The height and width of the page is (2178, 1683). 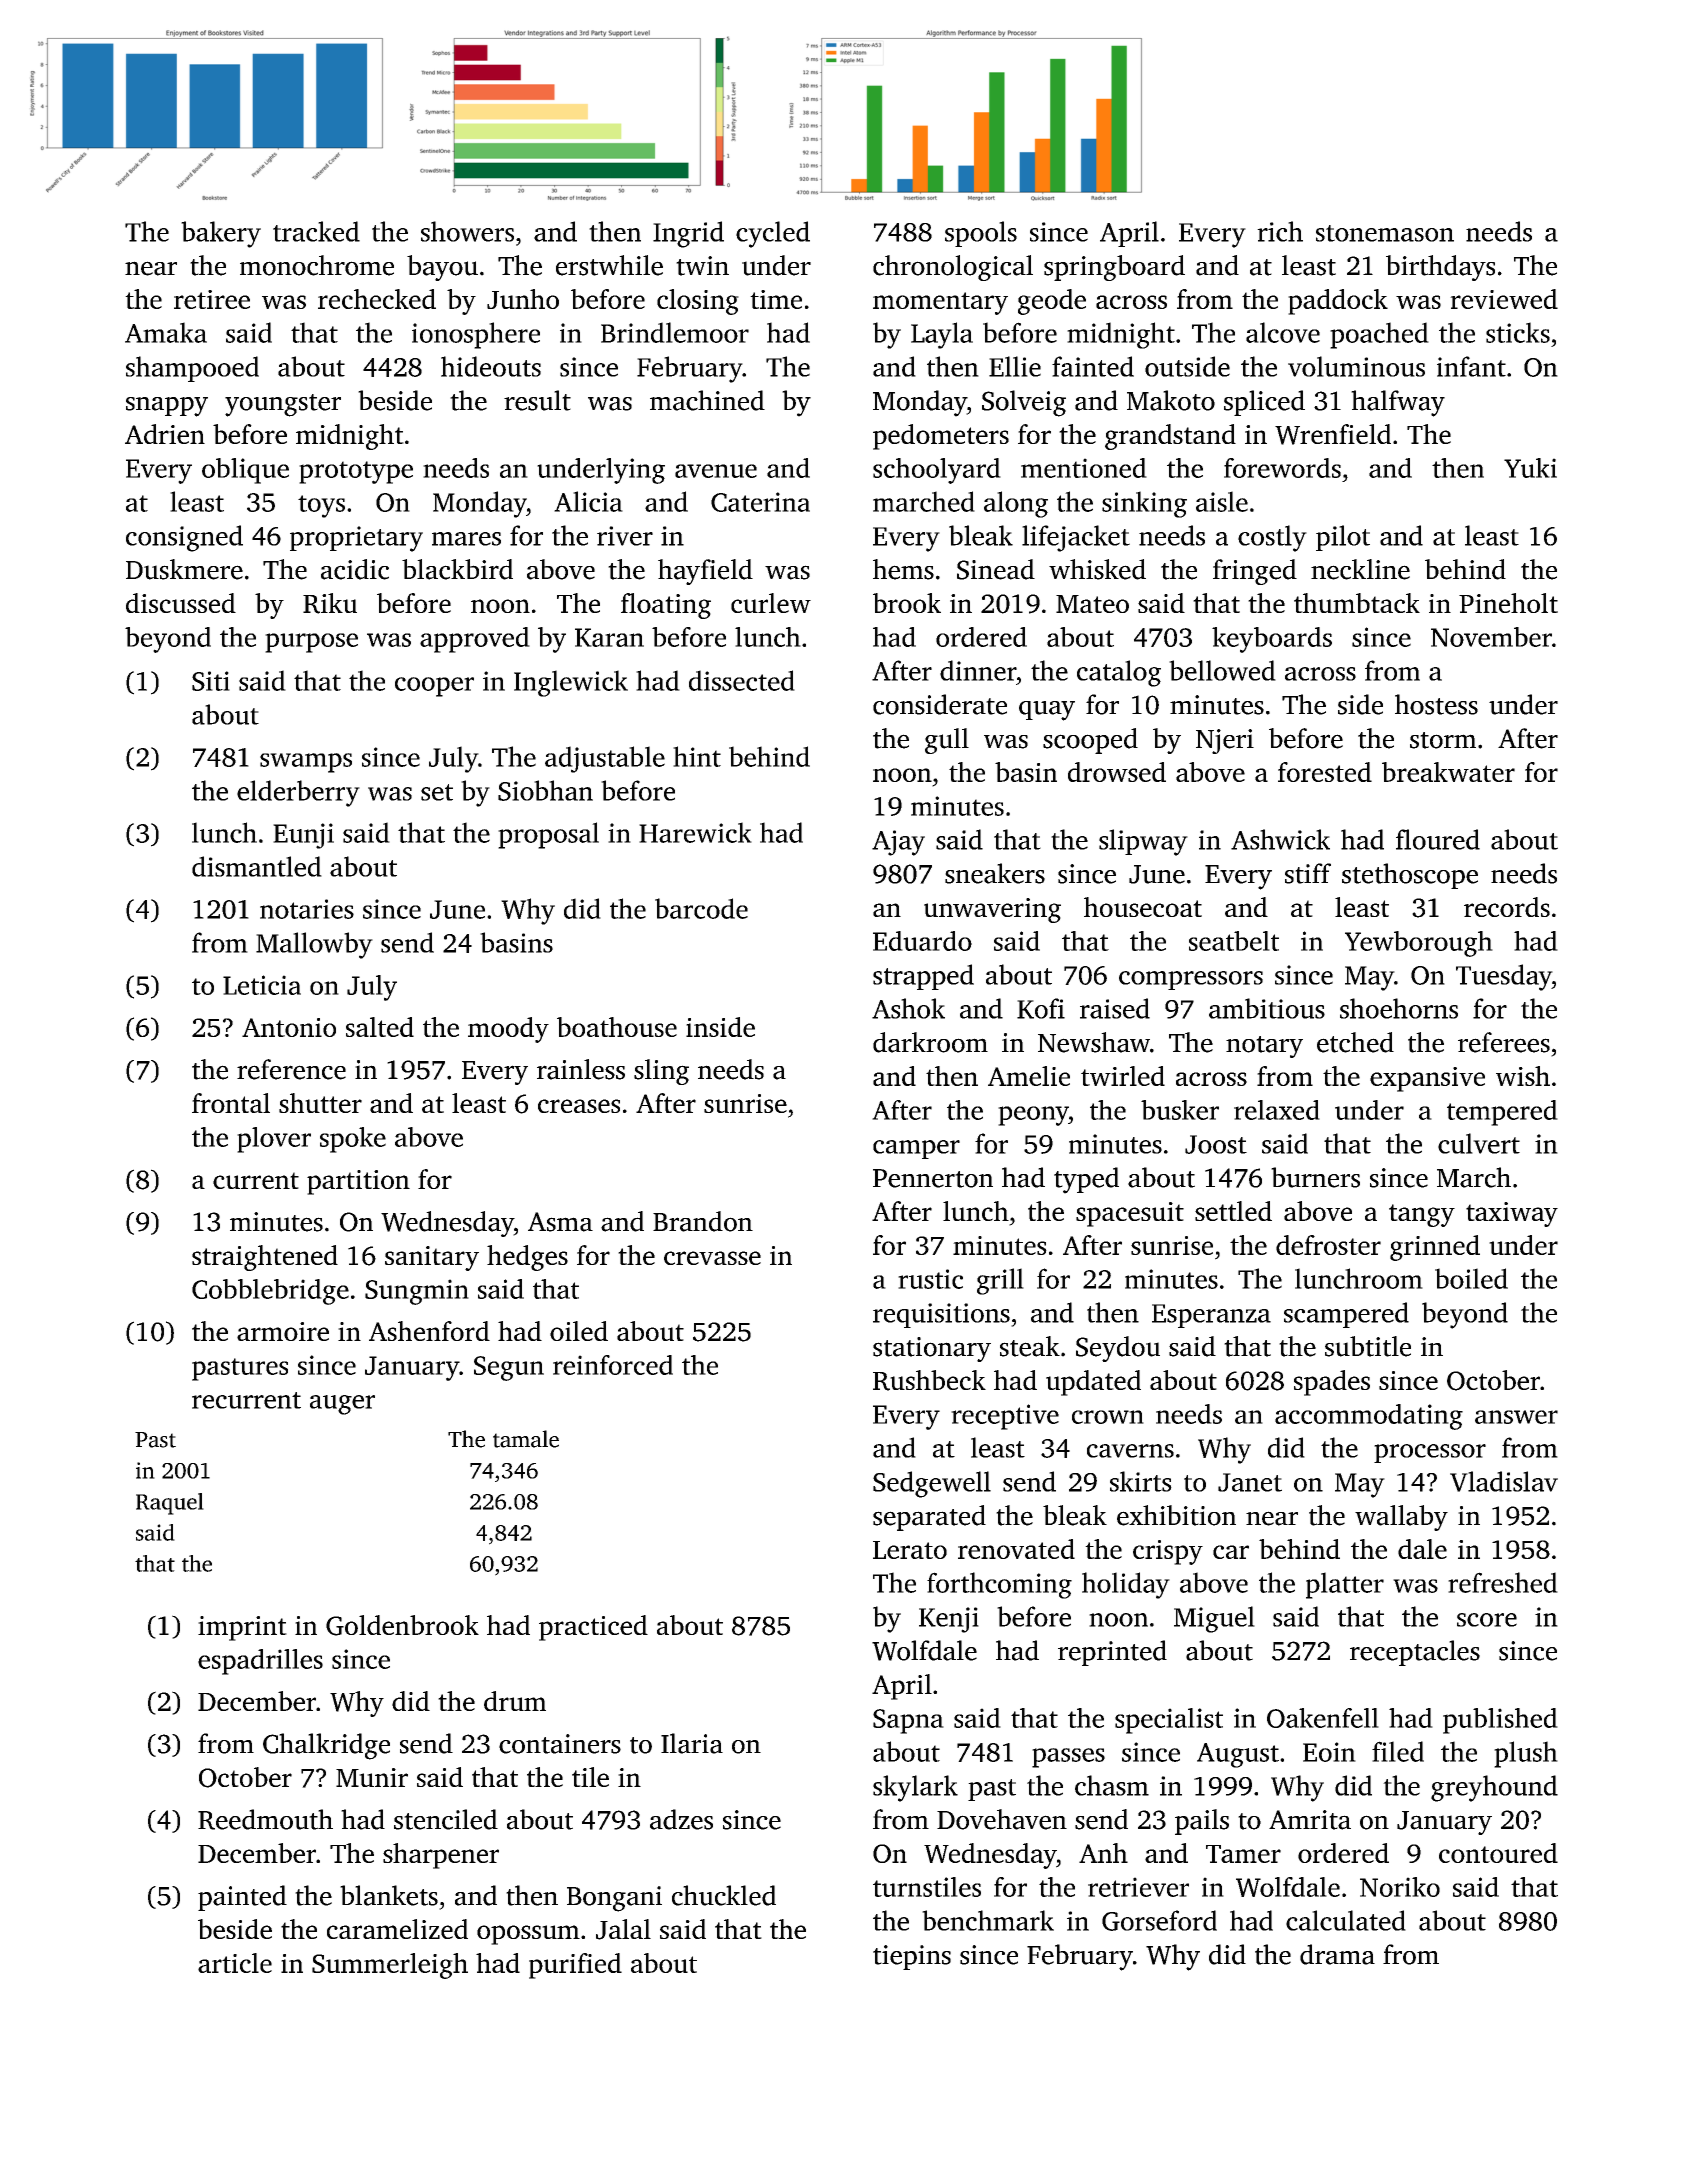 What do you see at coordinates (306, 763) in the page?
I see `swamps` at bounding box center [306, 763].
